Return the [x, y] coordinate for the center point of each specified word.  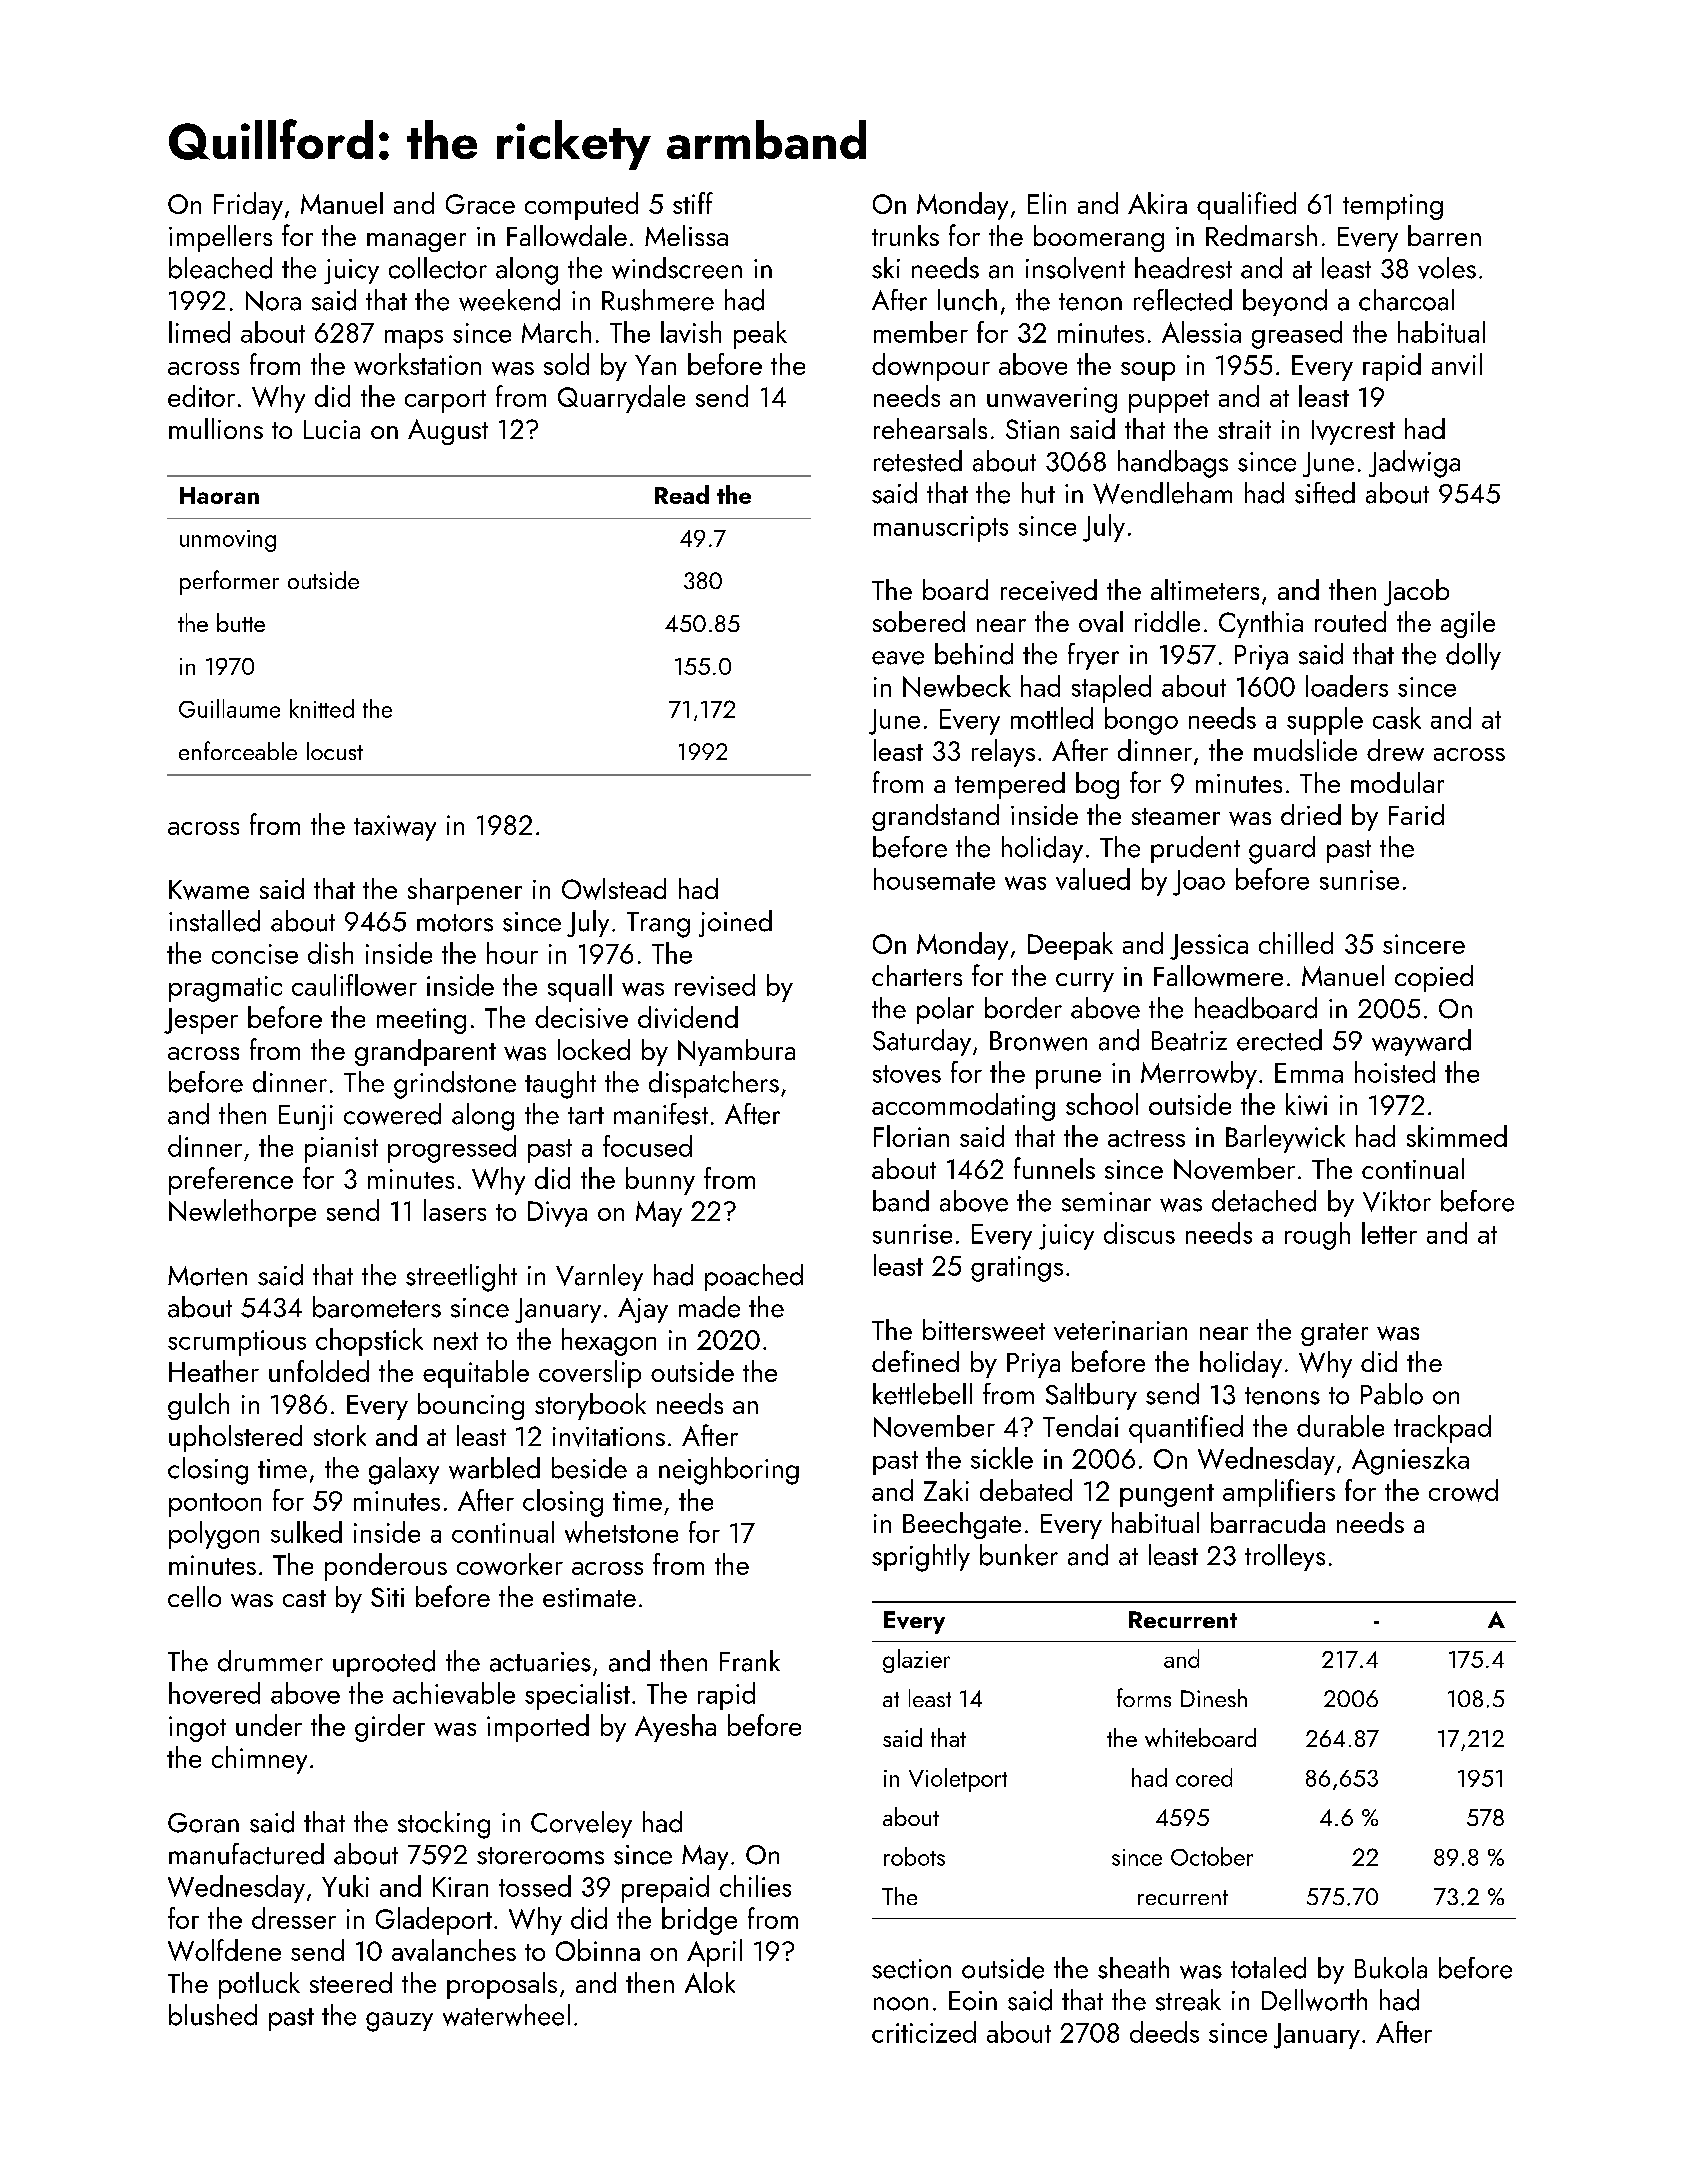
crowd [1463, 1490]
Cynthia [1261, 624]
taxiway [395, 828]
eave [898, 658]
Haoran [219, 495]
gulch [198, 1406]
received [1049, 590]
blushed [213, 2015]
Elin [1047, 203]
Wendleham [1162, 493]
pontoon [215, 1505]
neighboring [729, 1471]
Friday [248, 206]
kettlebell [922, 1394]
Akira [1157, 203]
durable [1340, 1426]
